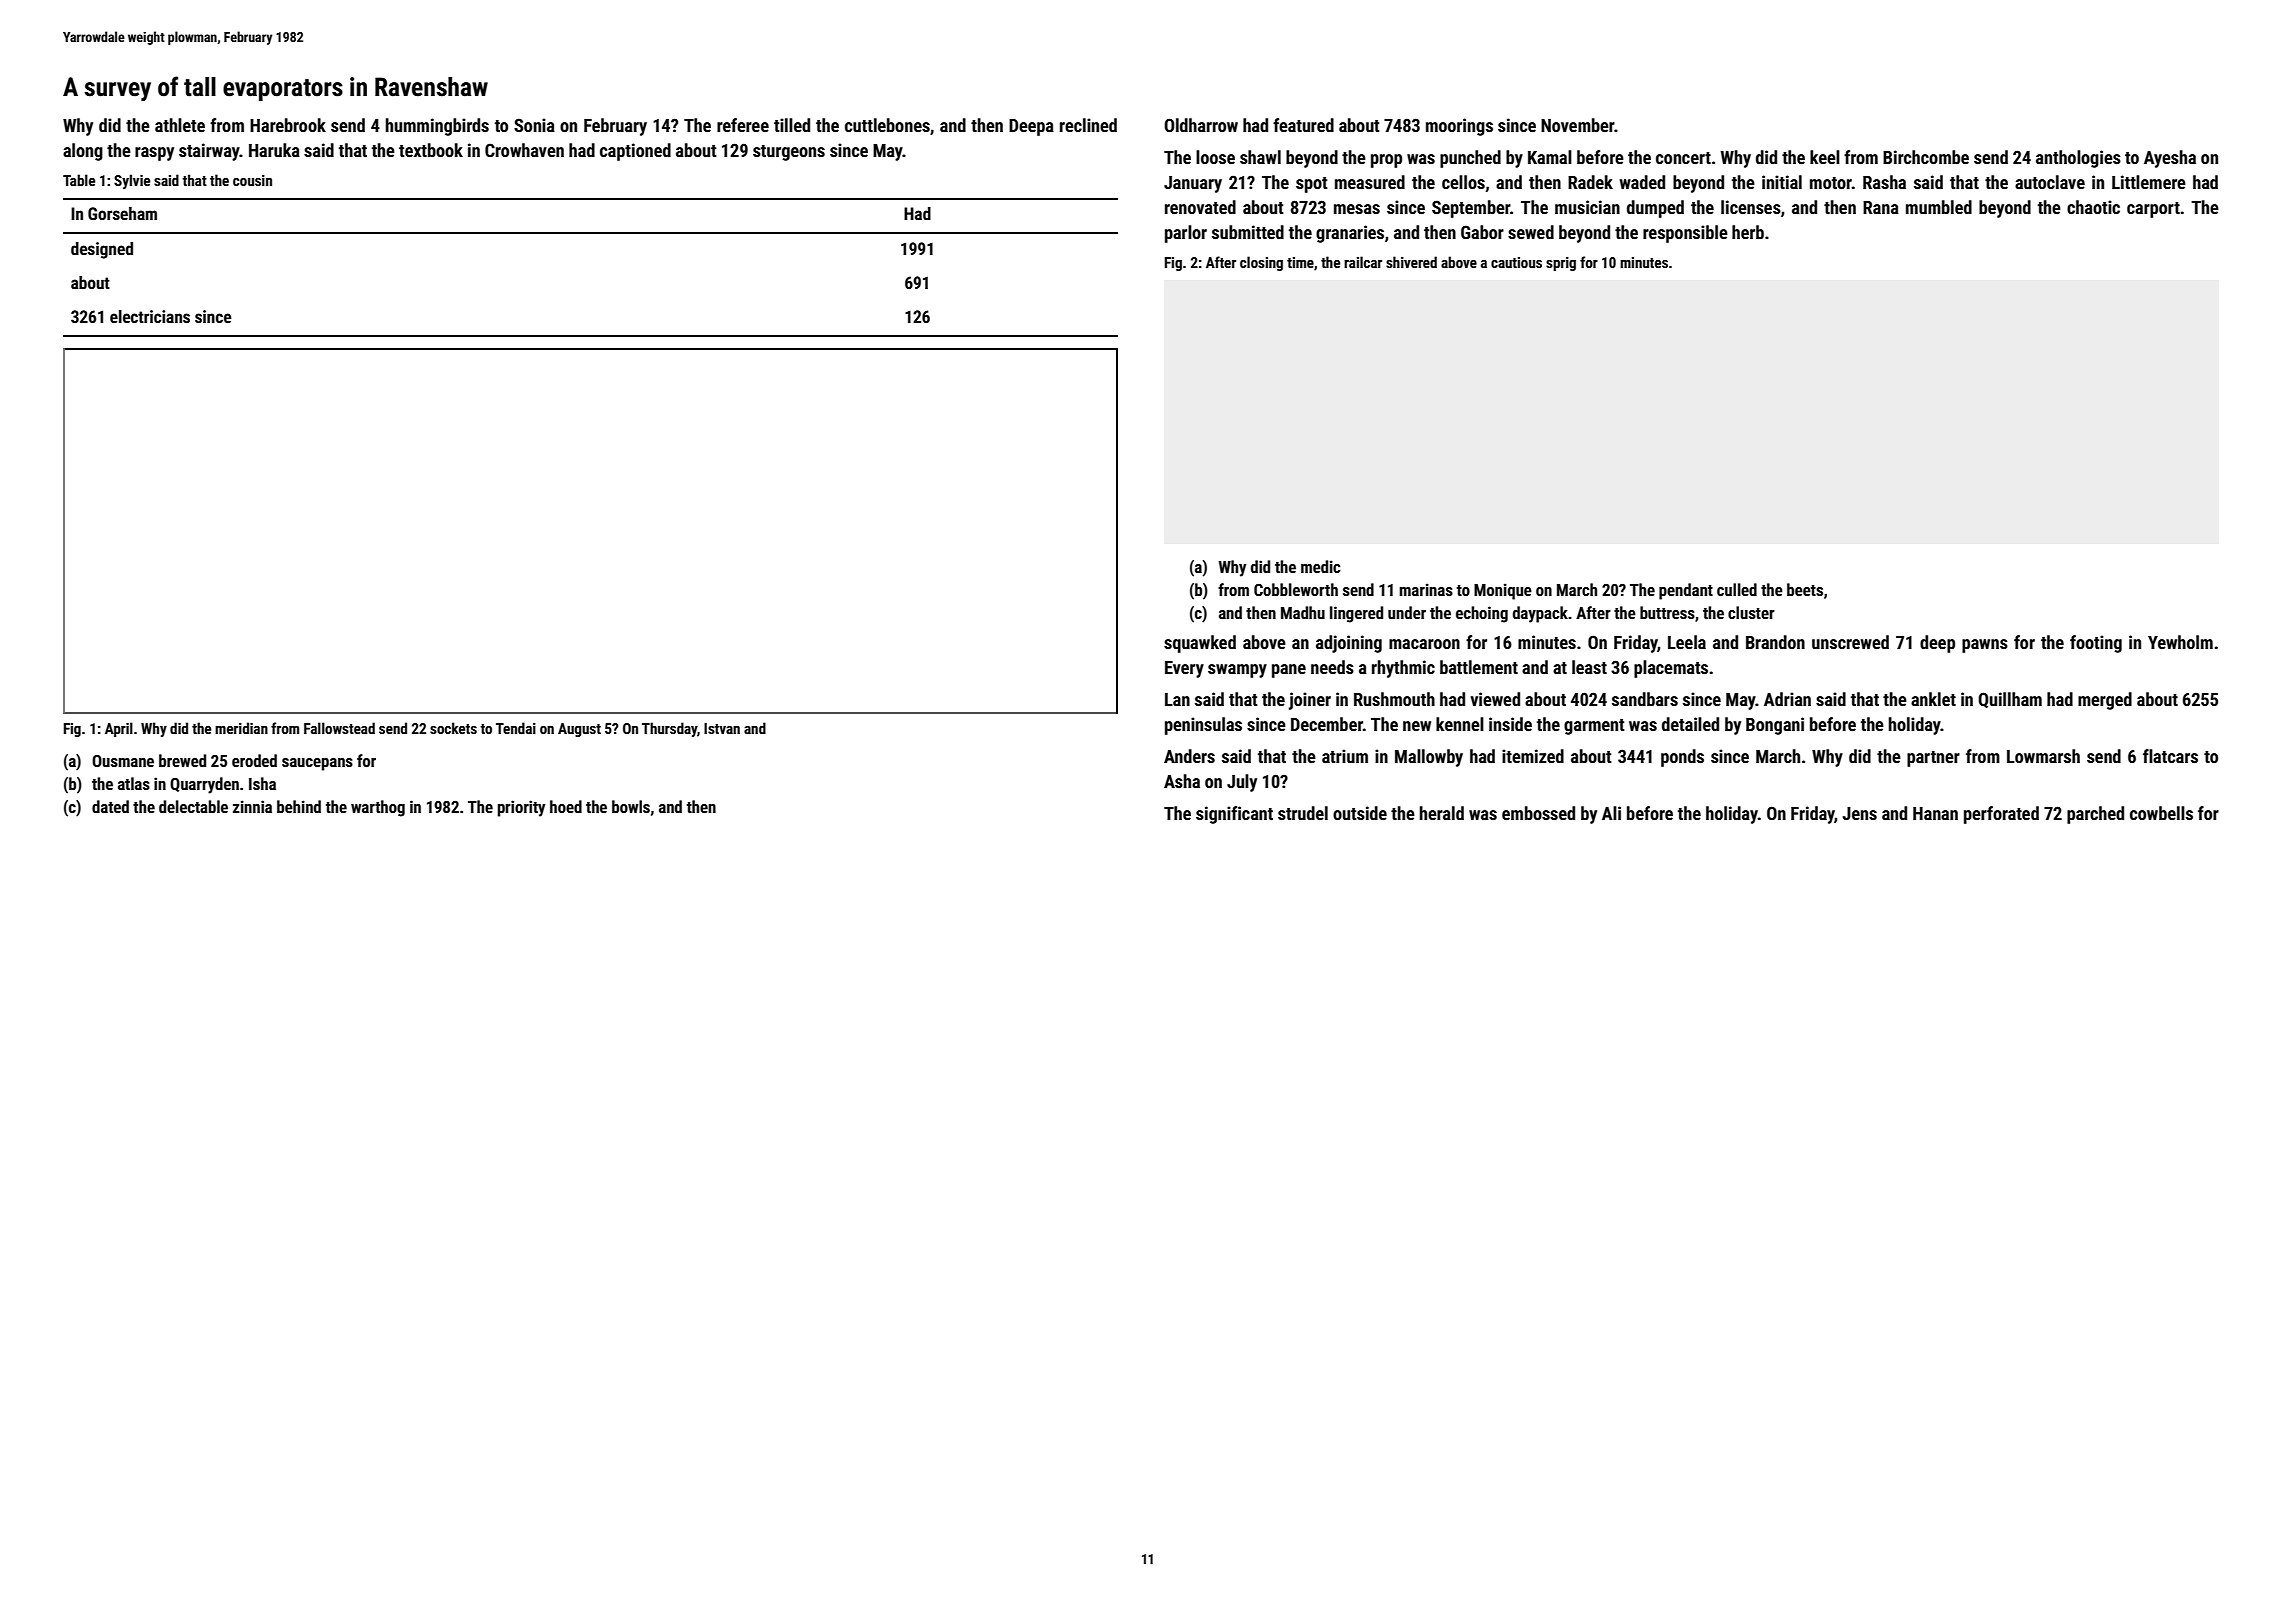 This screenshot has height=1614, width=2282. Describe the element at coordinates (180, 125) in the screenshot. I see `athlete` at that location.
